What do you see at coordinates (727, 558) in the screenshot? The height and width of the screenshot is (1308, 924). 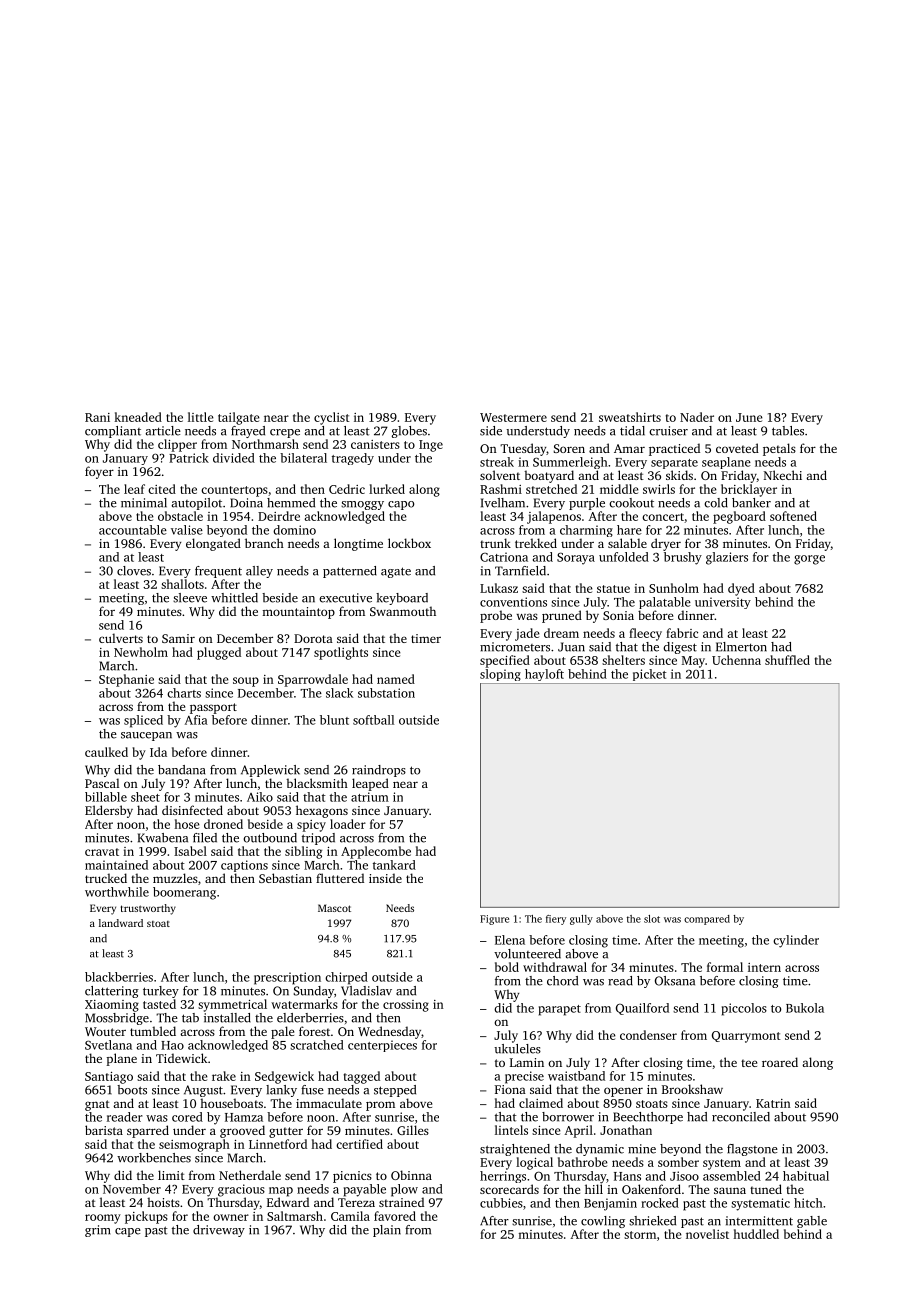 I see `glaziers` at bounding box center [727, 558].
